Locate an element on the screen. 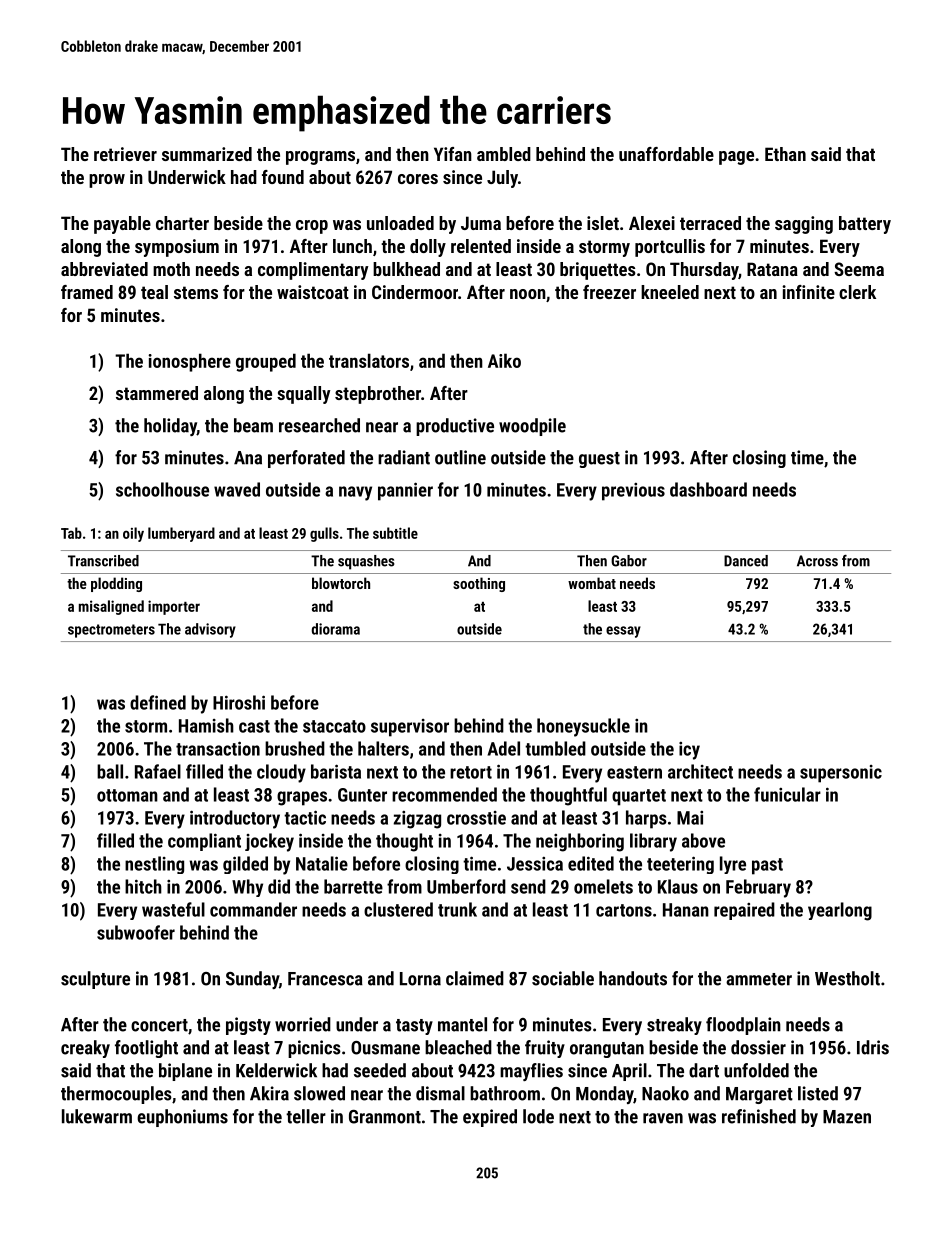 Image resolution: width=952 pixels, height=1233 pixels. pigsty is located at coordinates (248, 1026).
